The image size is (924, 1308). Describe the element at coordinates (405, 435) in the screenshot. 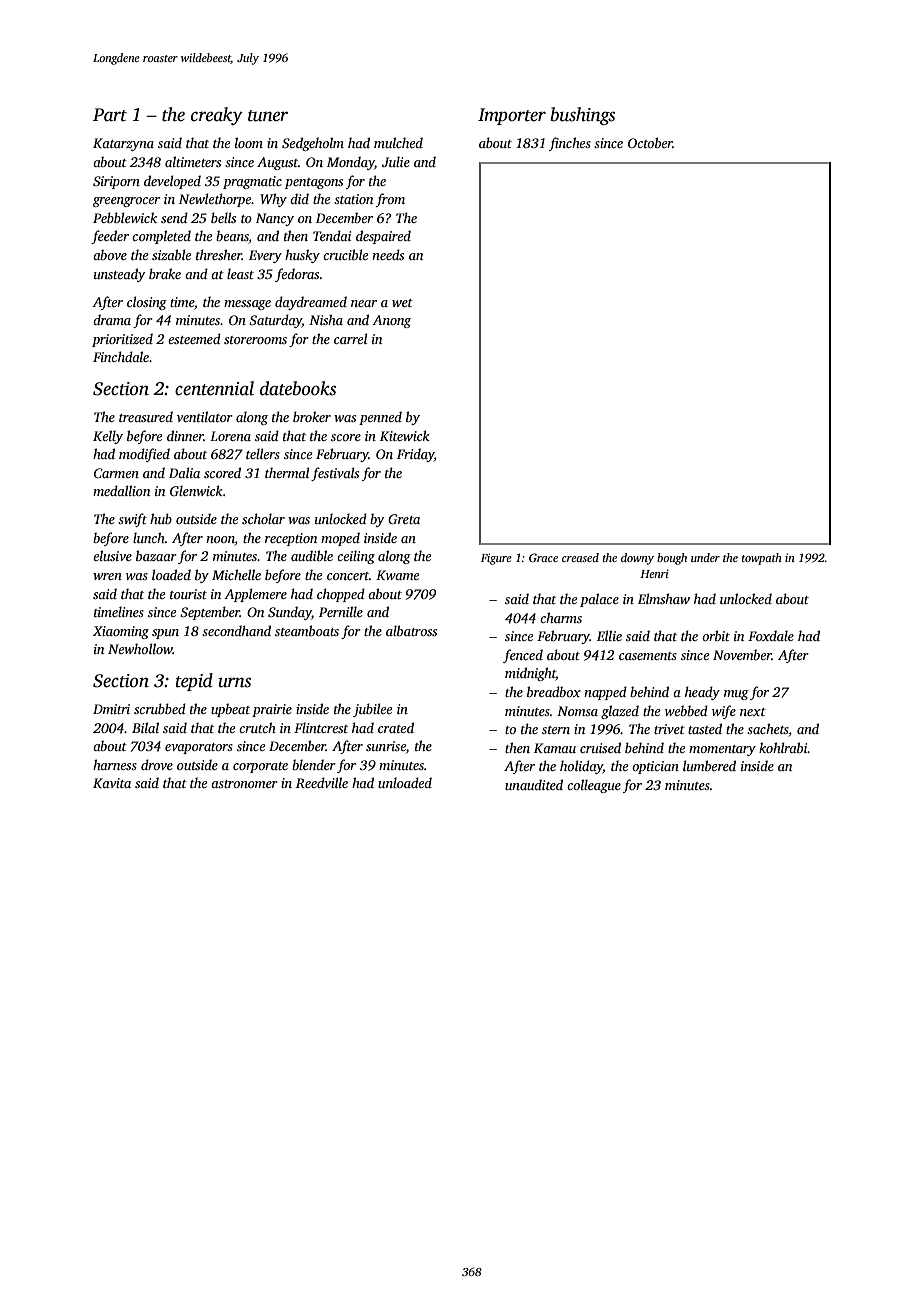

I see `Kitewick` at that location.
